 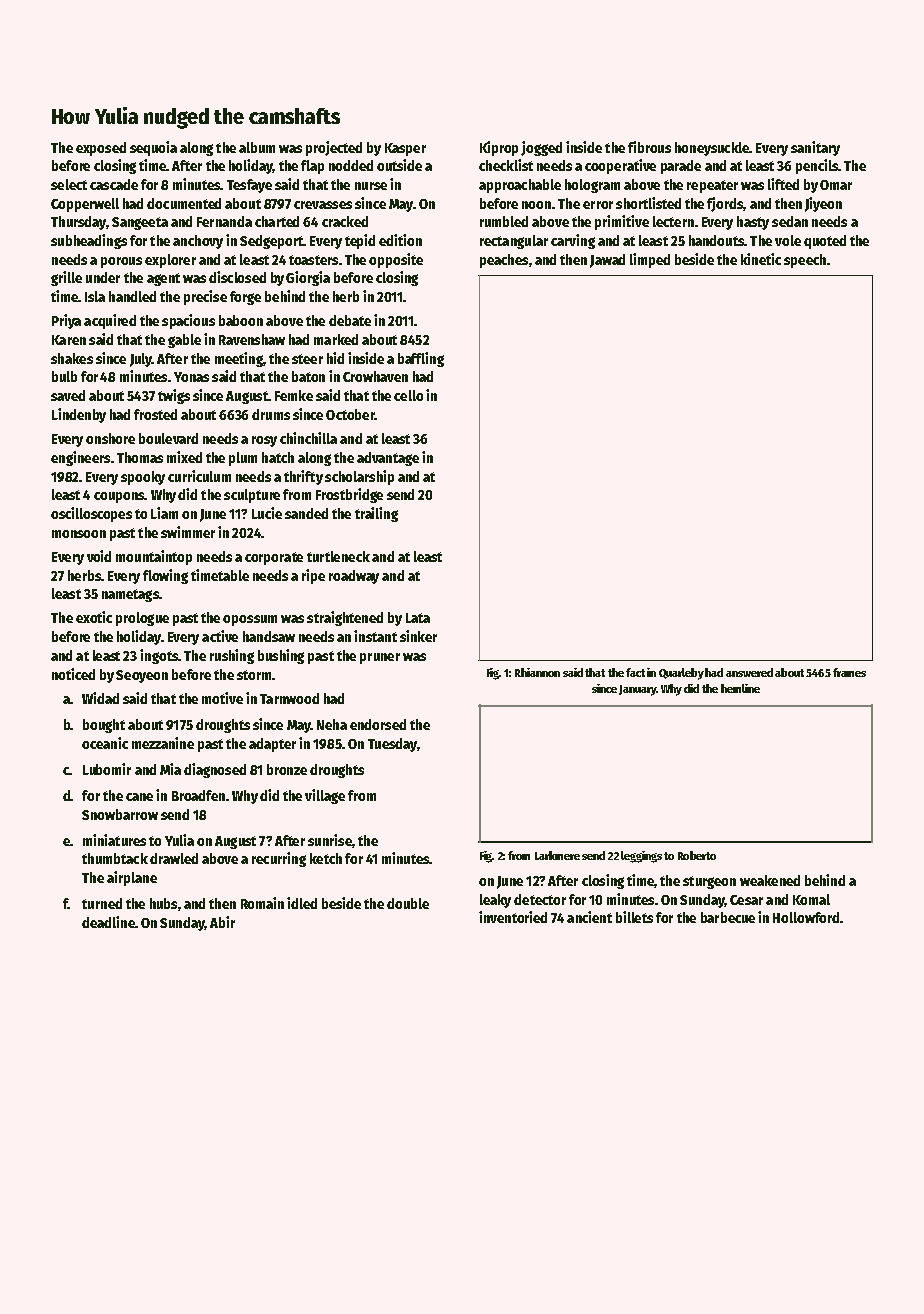 What do you see at coordinates (376, 514) in the page?
I see `trailing` at bounding box center [376, 514].
